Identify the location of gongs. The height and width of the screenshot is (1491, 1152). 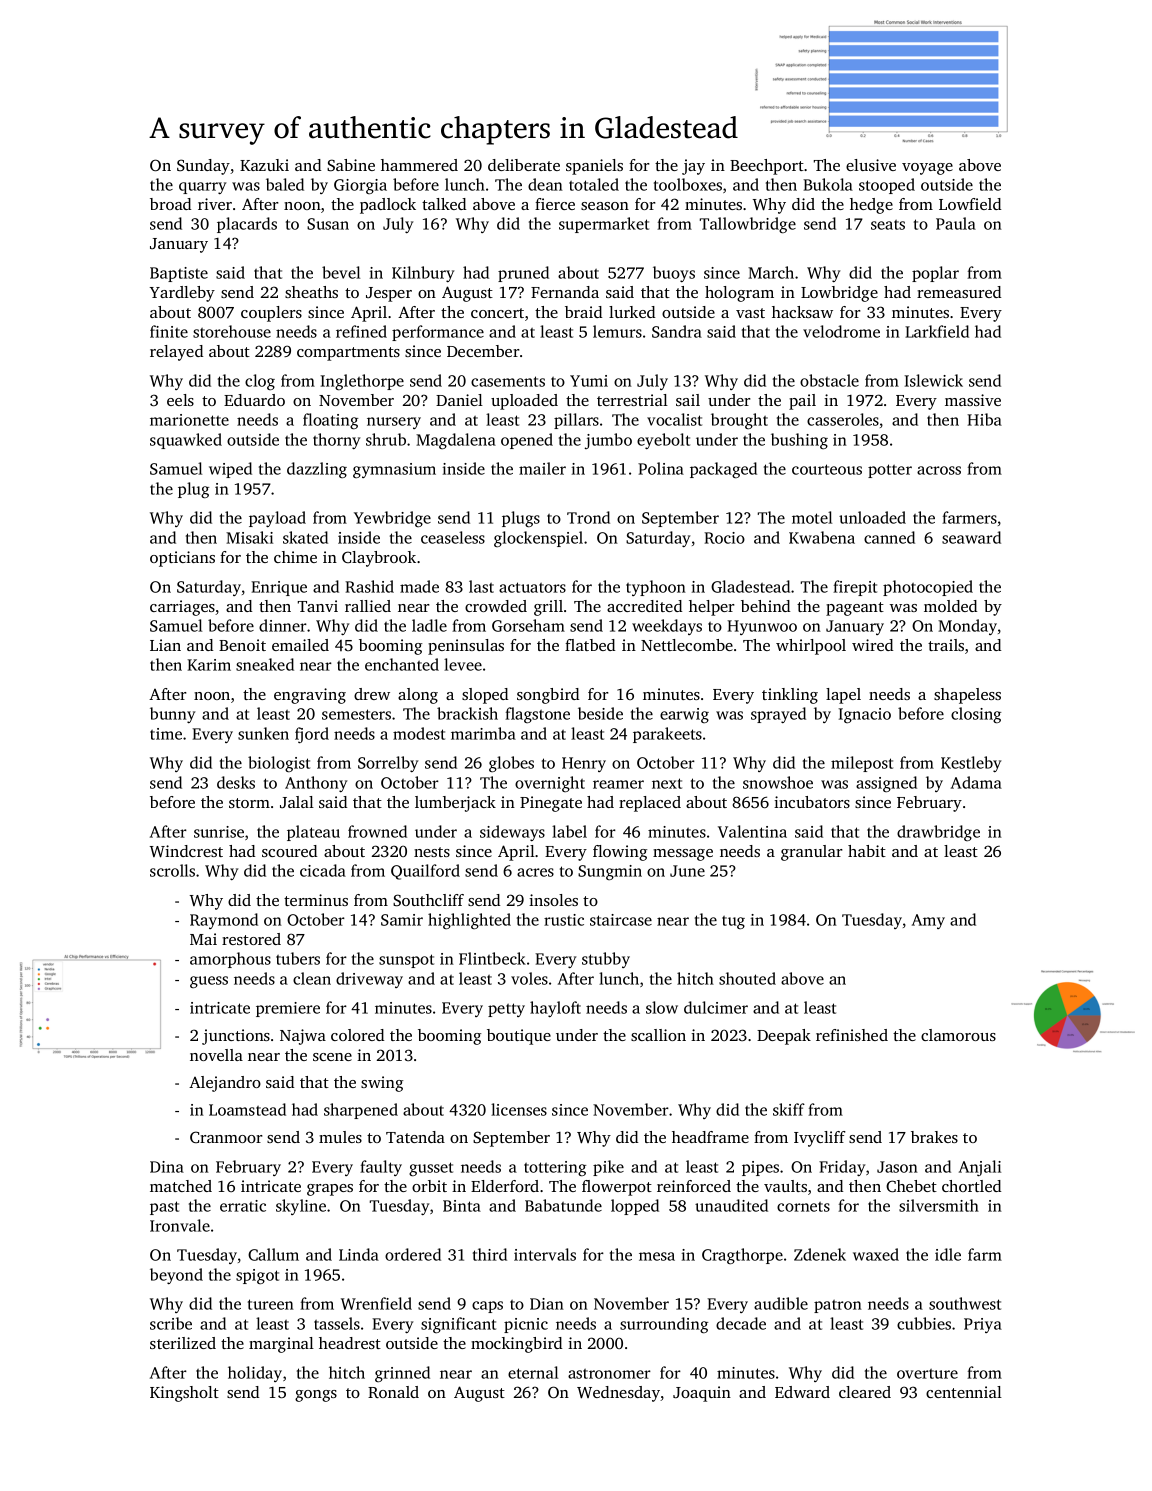
(316, 1396).
